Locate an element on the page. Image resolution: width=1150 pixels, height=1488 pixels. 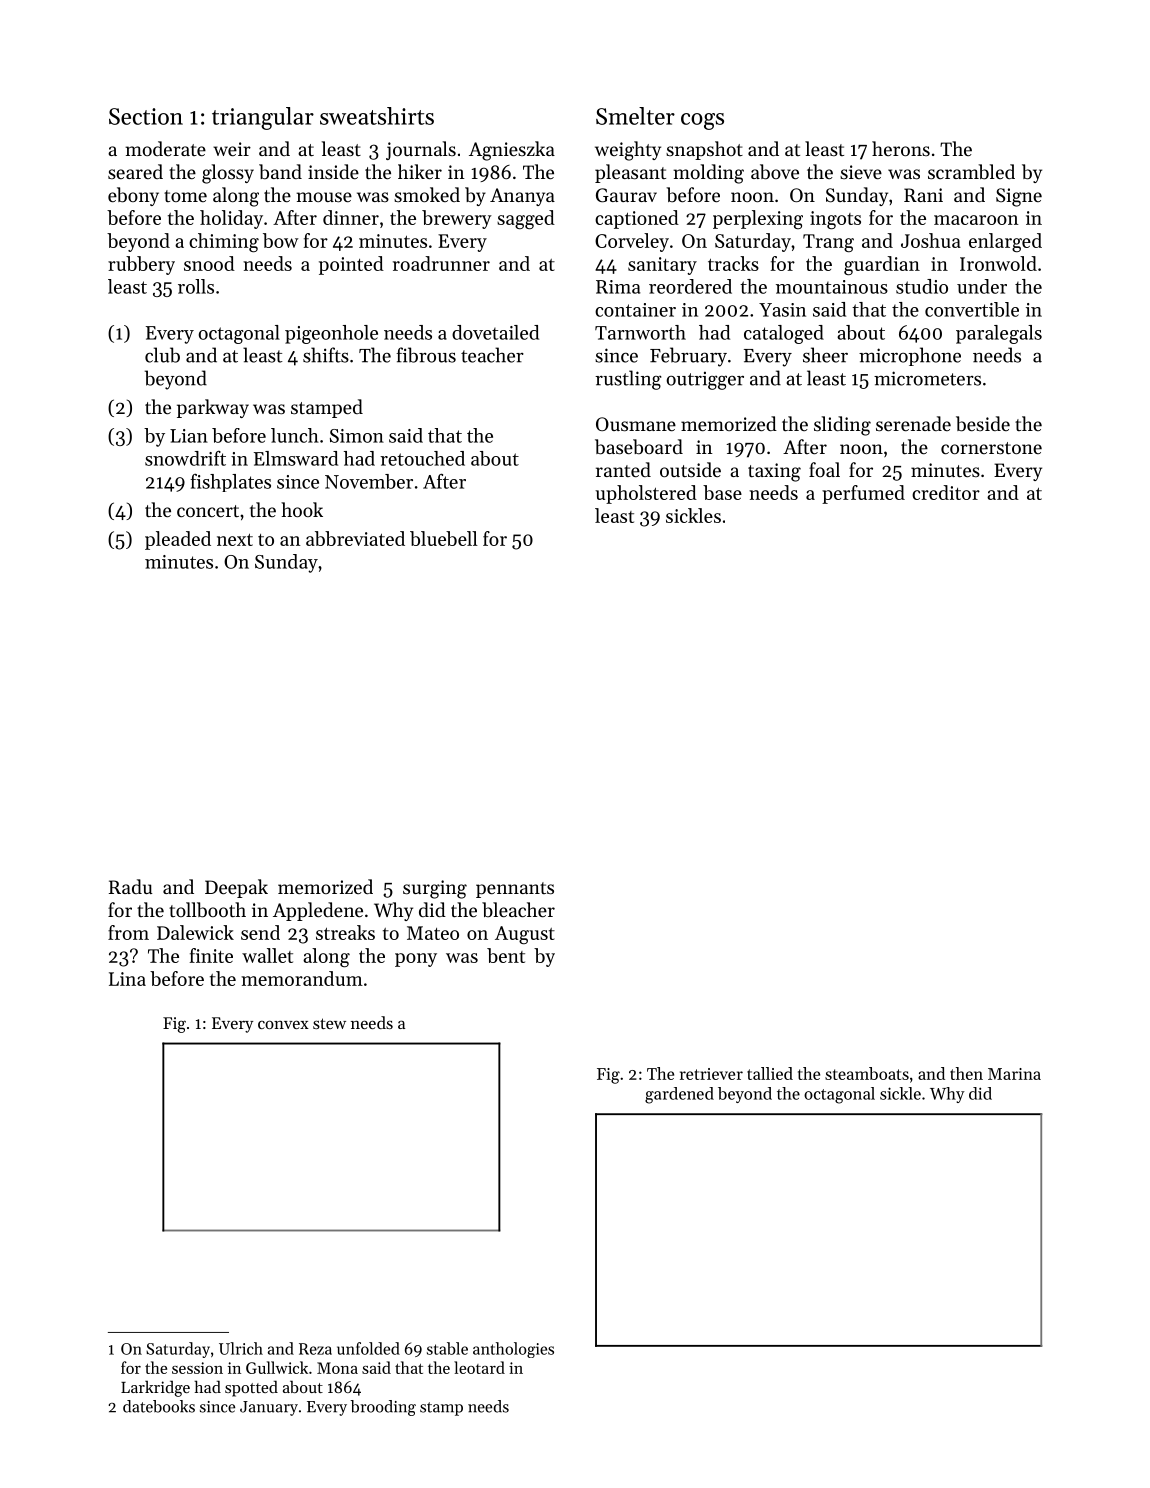
weir is located at coordinates (232, 149).
